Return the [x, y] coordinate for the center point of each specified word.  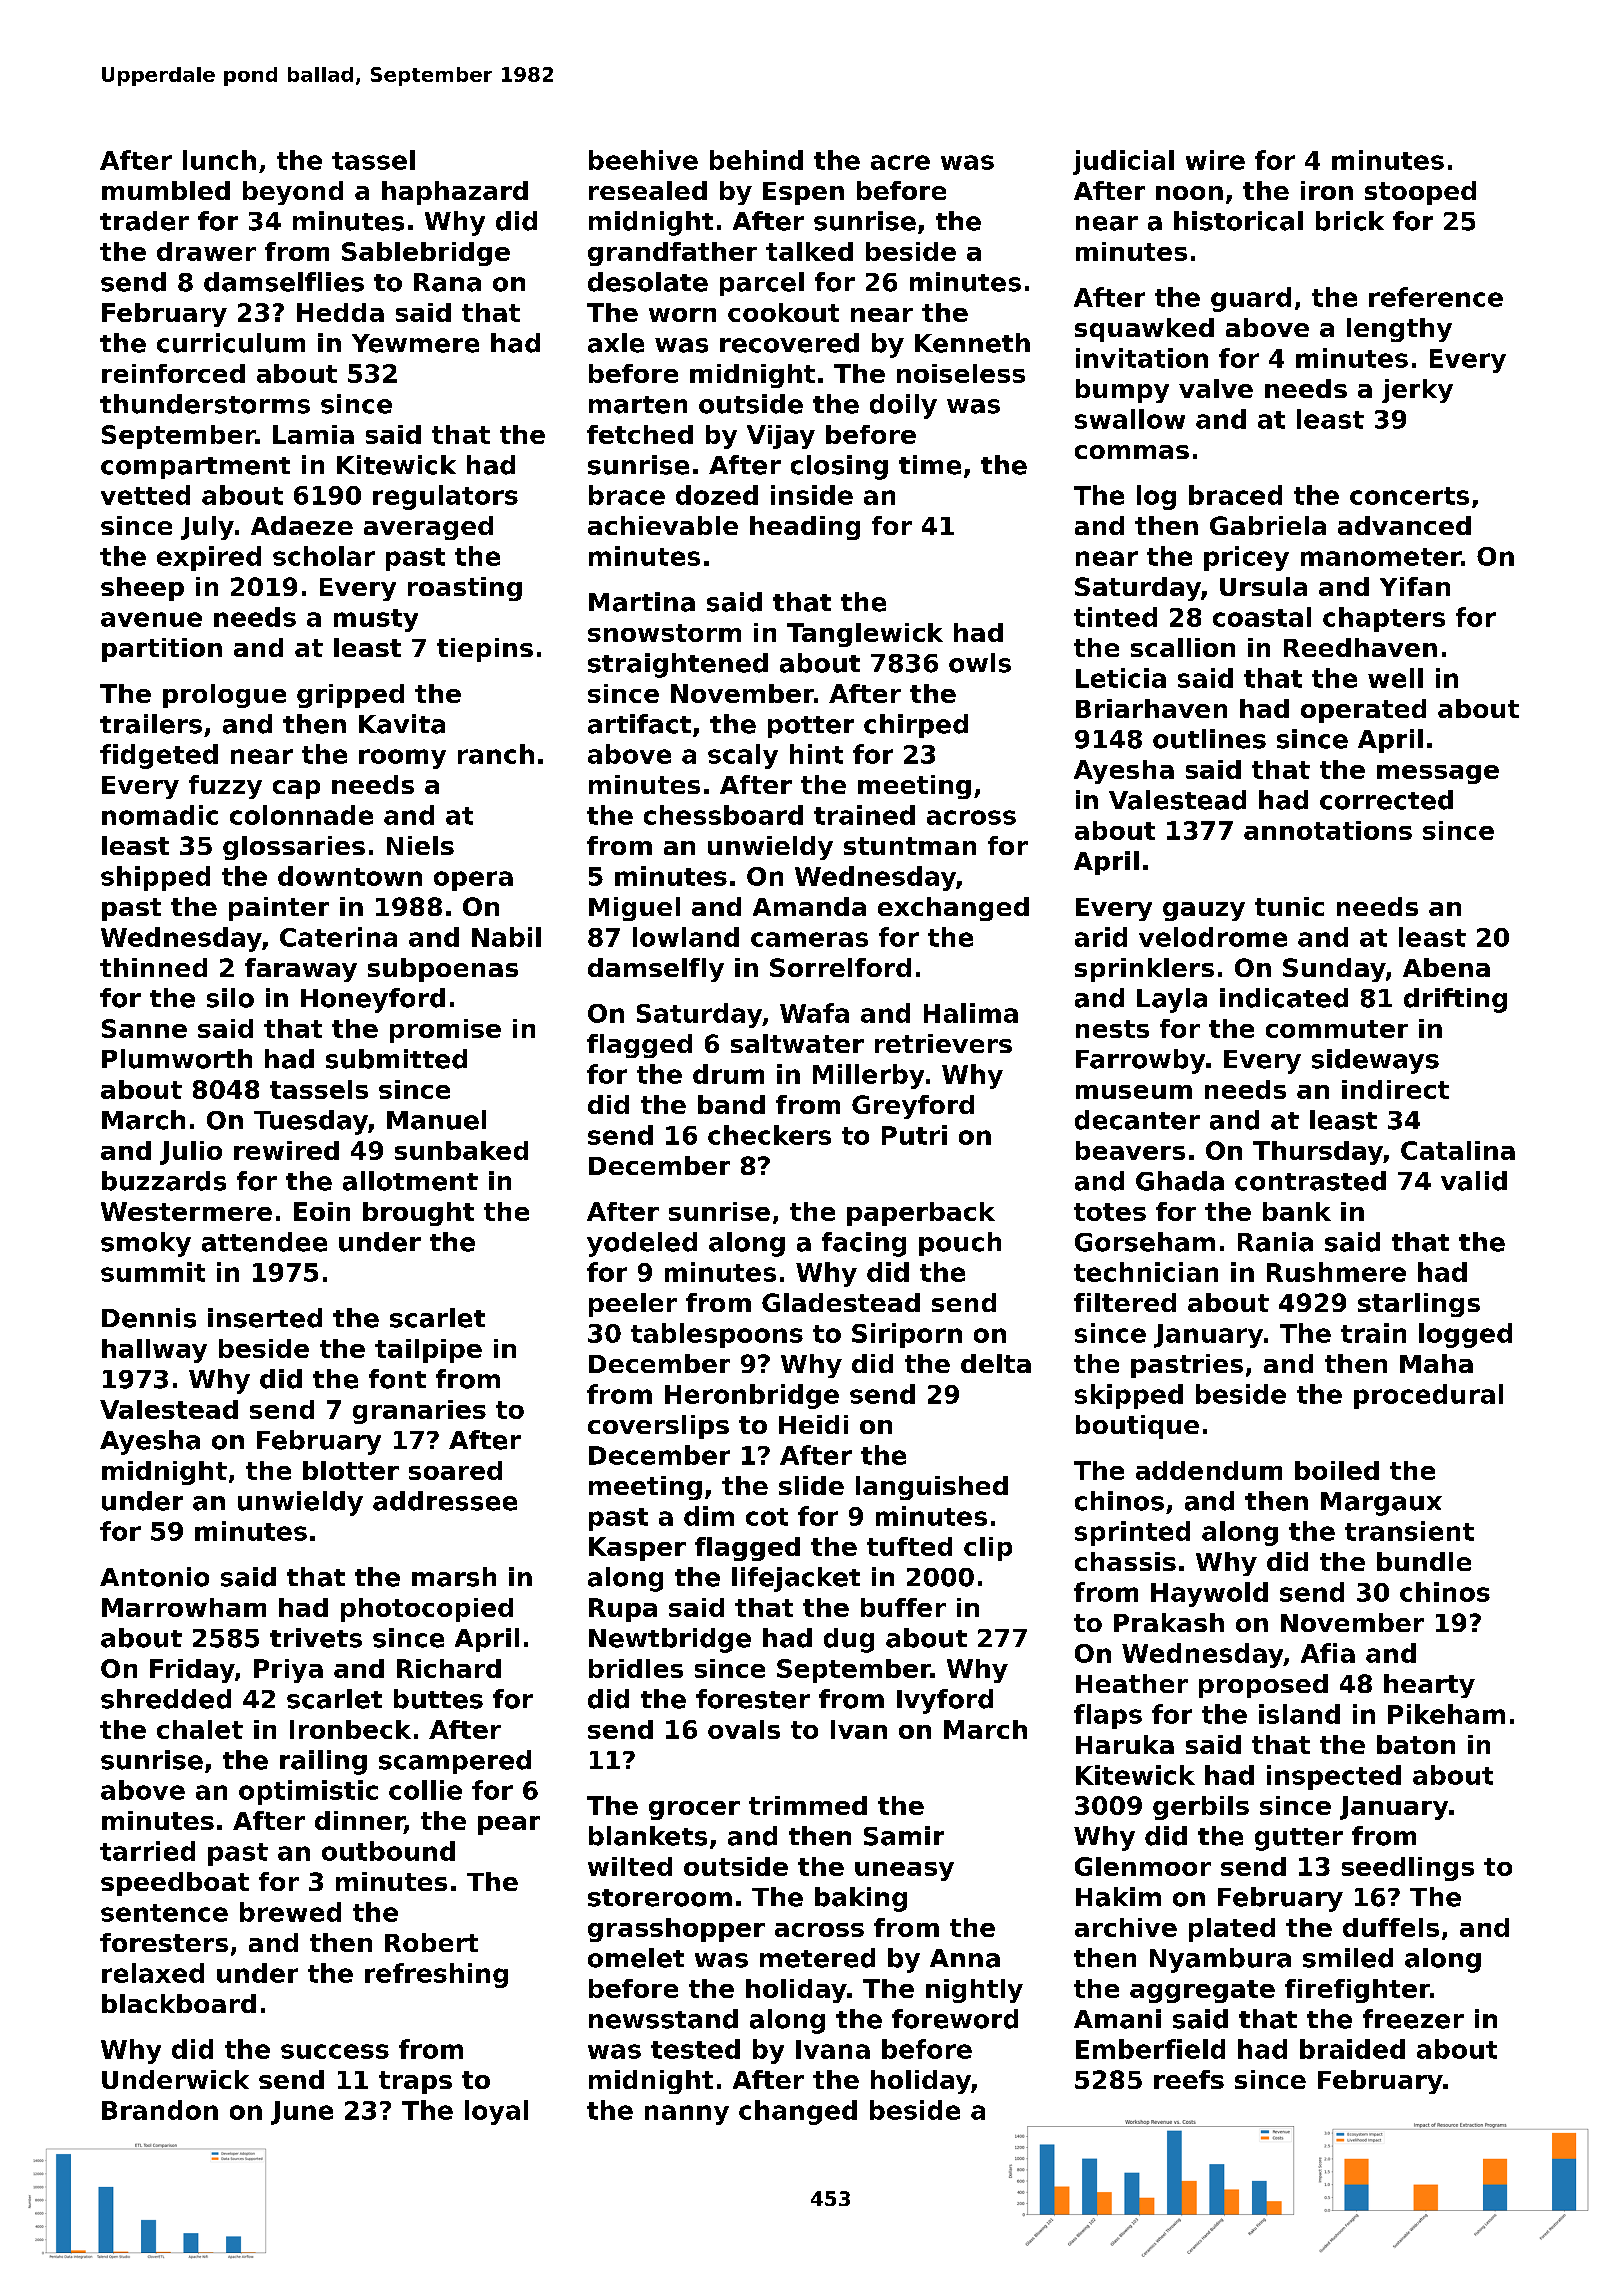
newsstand [663, 2019]
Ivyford [945, 1701]
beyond [293, 193]
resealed [648, 190]
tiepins [485, 650]
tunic [1289, 906]
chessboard [723, 815]
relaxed [153, 1973]
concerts [1409, 496]
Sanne [144, 1028]
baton [1416, 1744]
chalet [200, 1729]
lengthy [1399, 330]
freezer [1413, 2019]
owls [980, 663]
